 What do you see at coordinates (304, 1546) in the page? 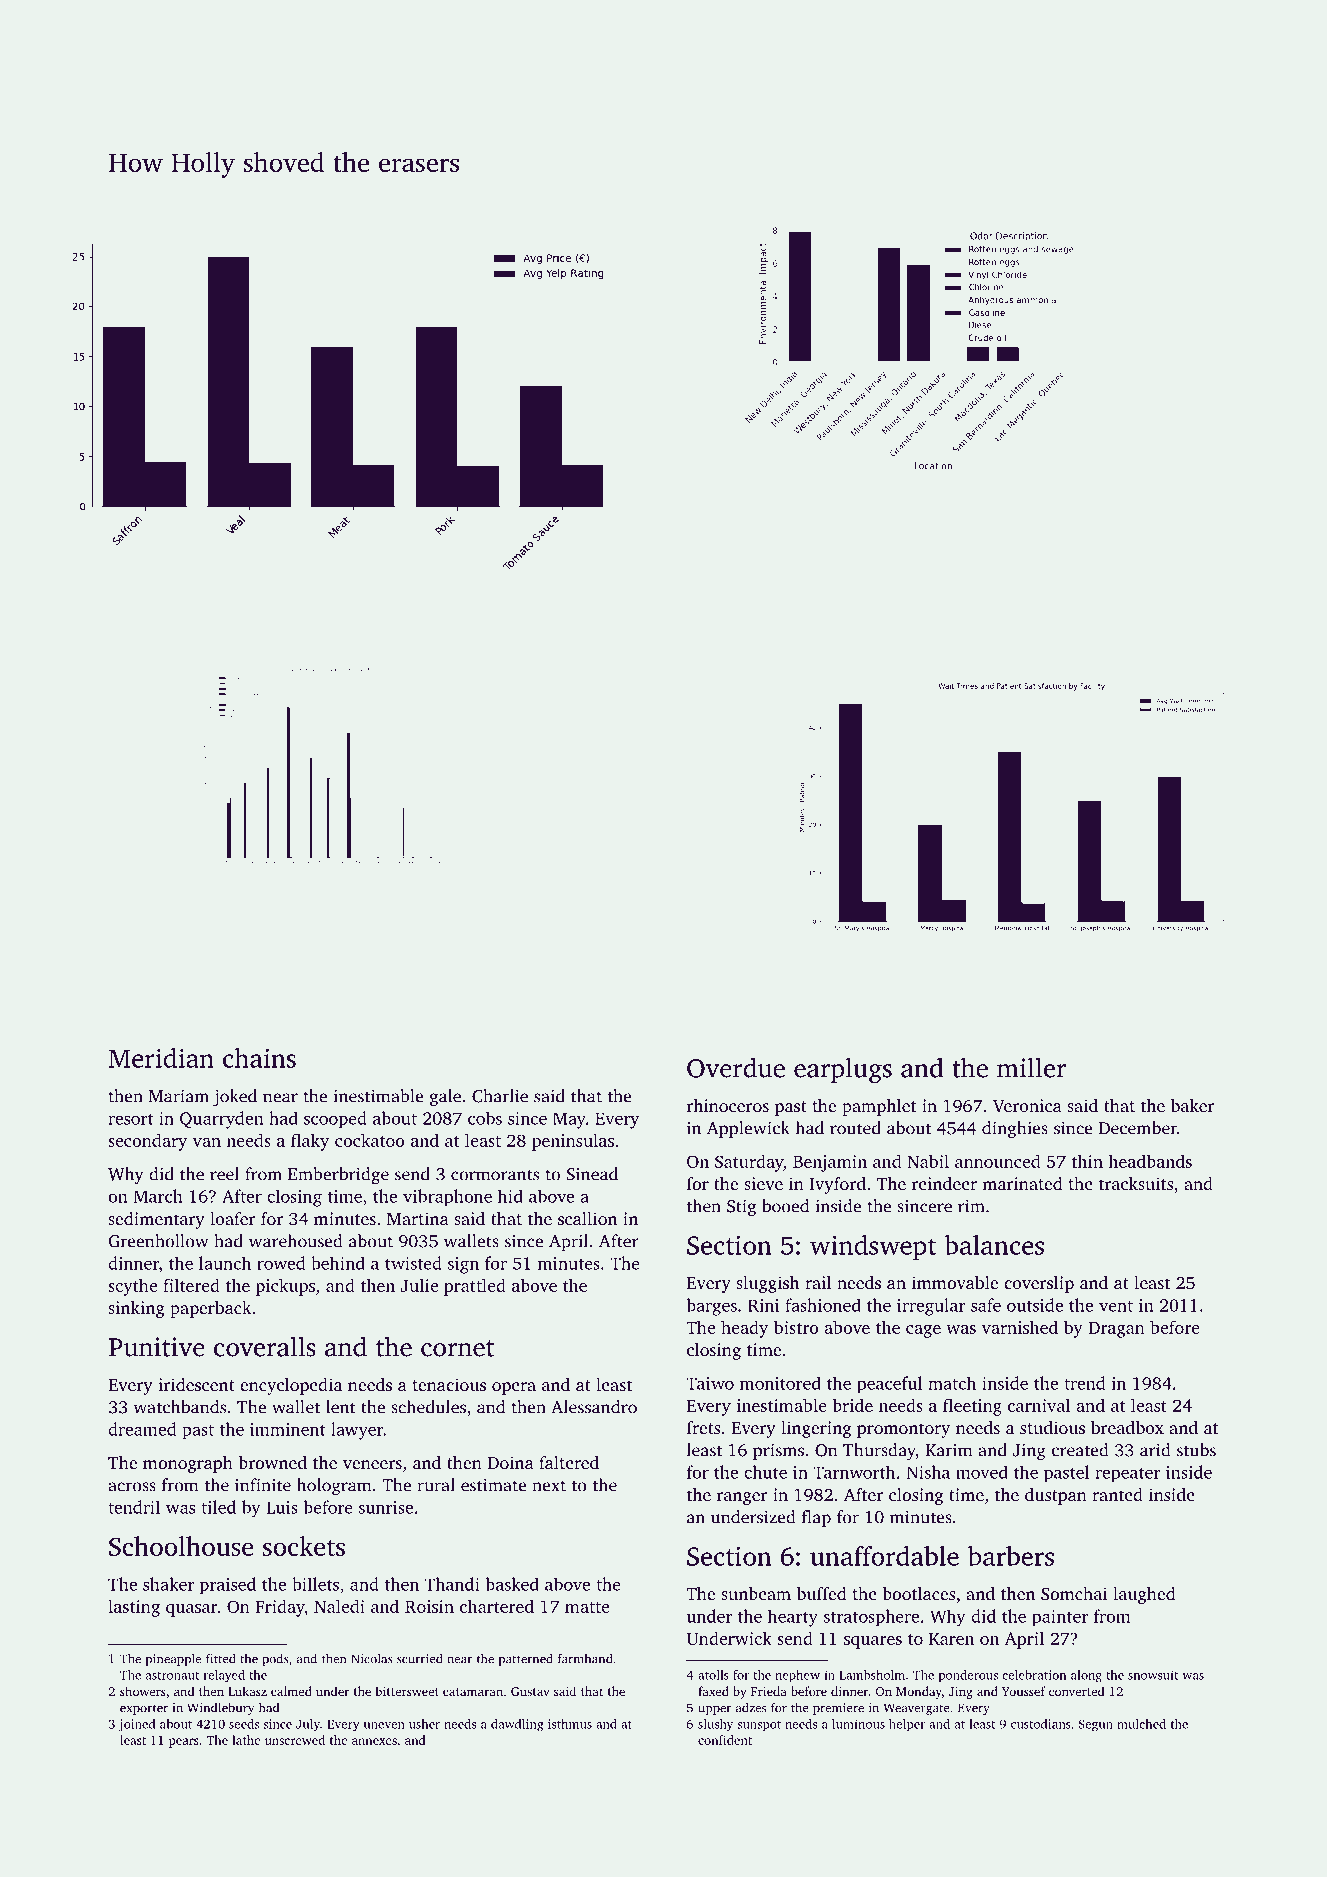
I see `sockets` at bounding box center [304, 1546].
